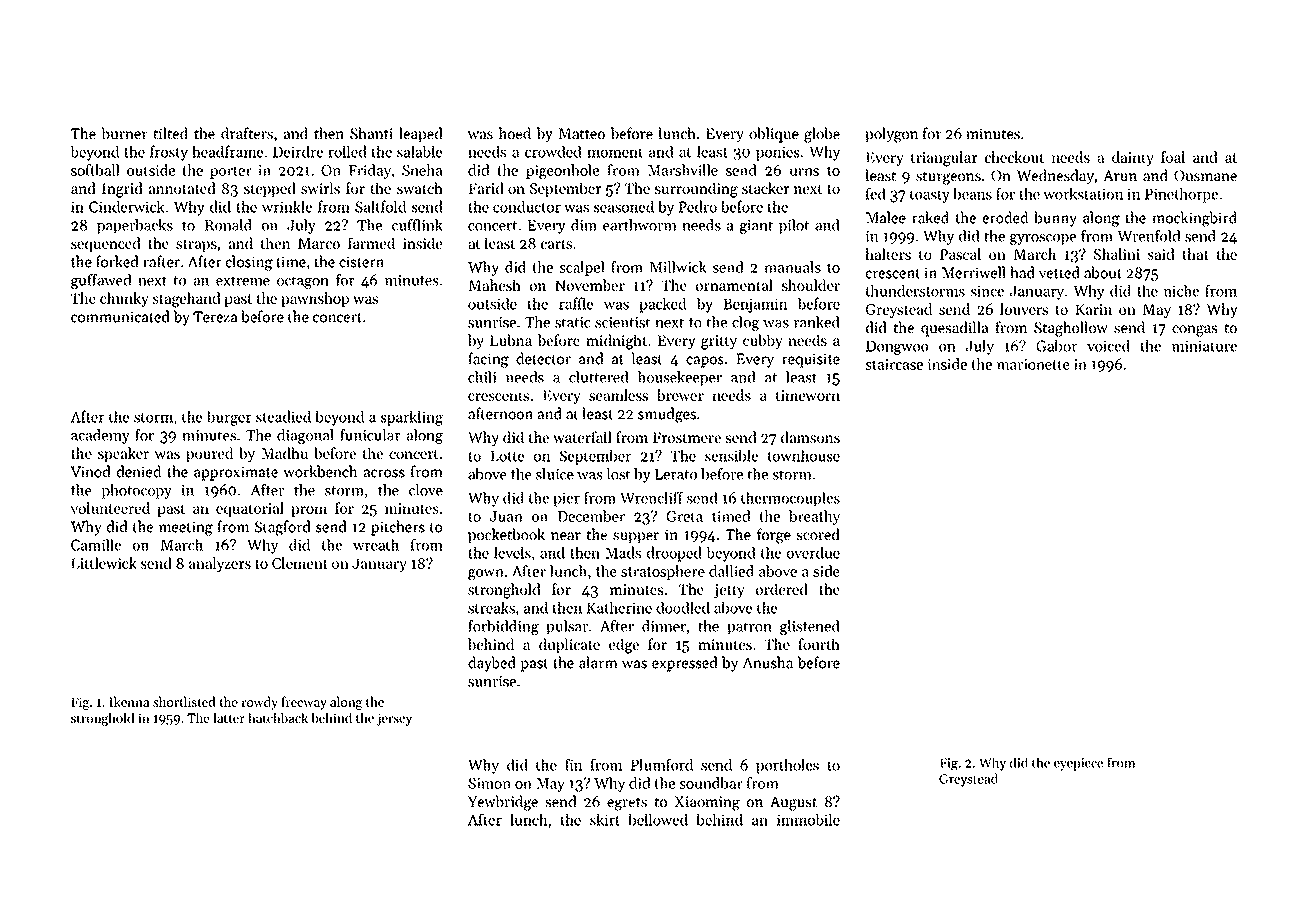 Image resolution: width=1308 pixels, height=924 pixels. I want to click on latter, so click(229, 717).
